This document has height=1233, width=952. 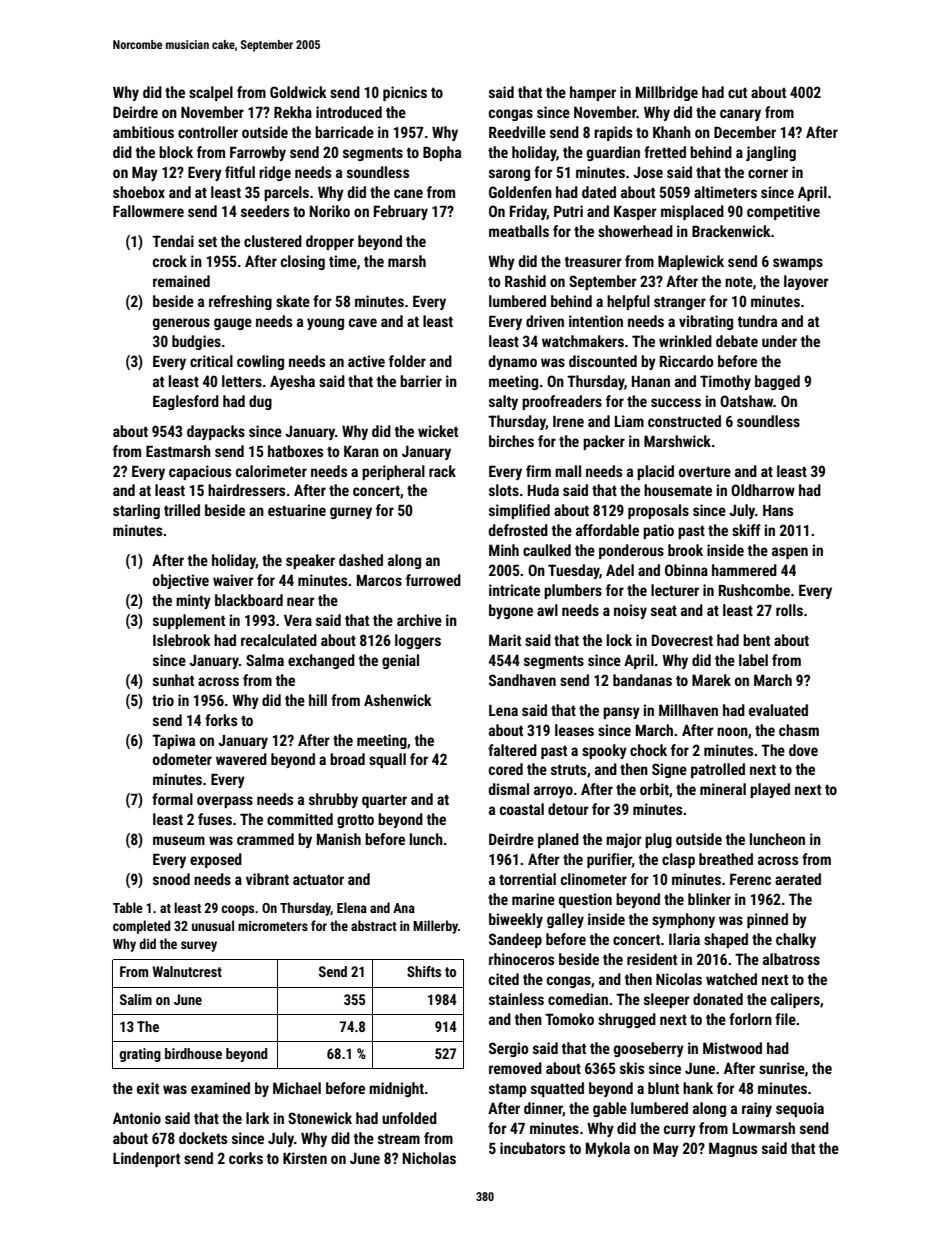 What do you see at coordinates (522, 680) in the document?
I see `Sandhaven` at bounding box center [522, 680].
